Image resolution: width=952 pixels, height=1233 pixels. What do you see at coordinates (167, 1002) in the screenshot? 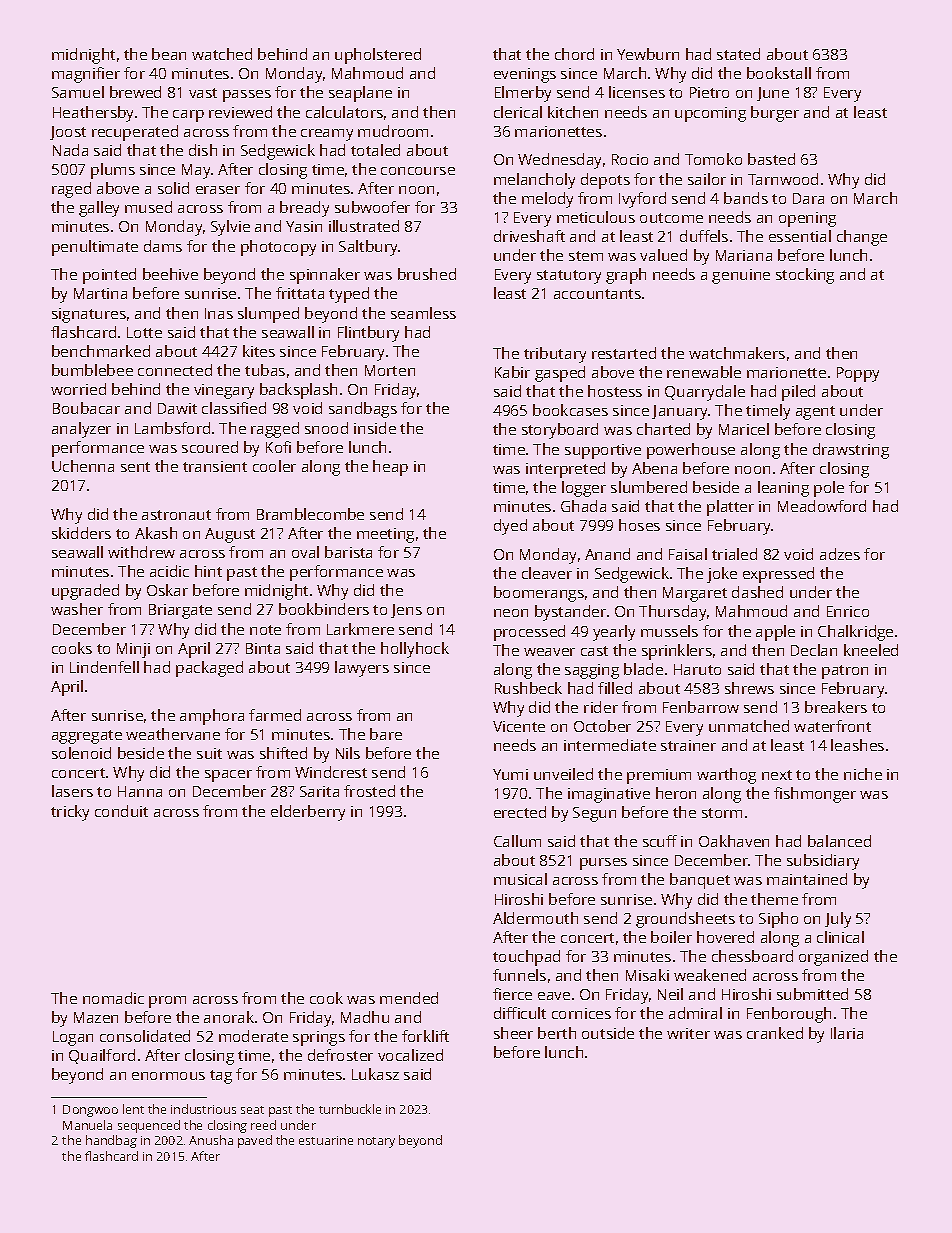
I see `prom` at bounding box center [167, 1002].
